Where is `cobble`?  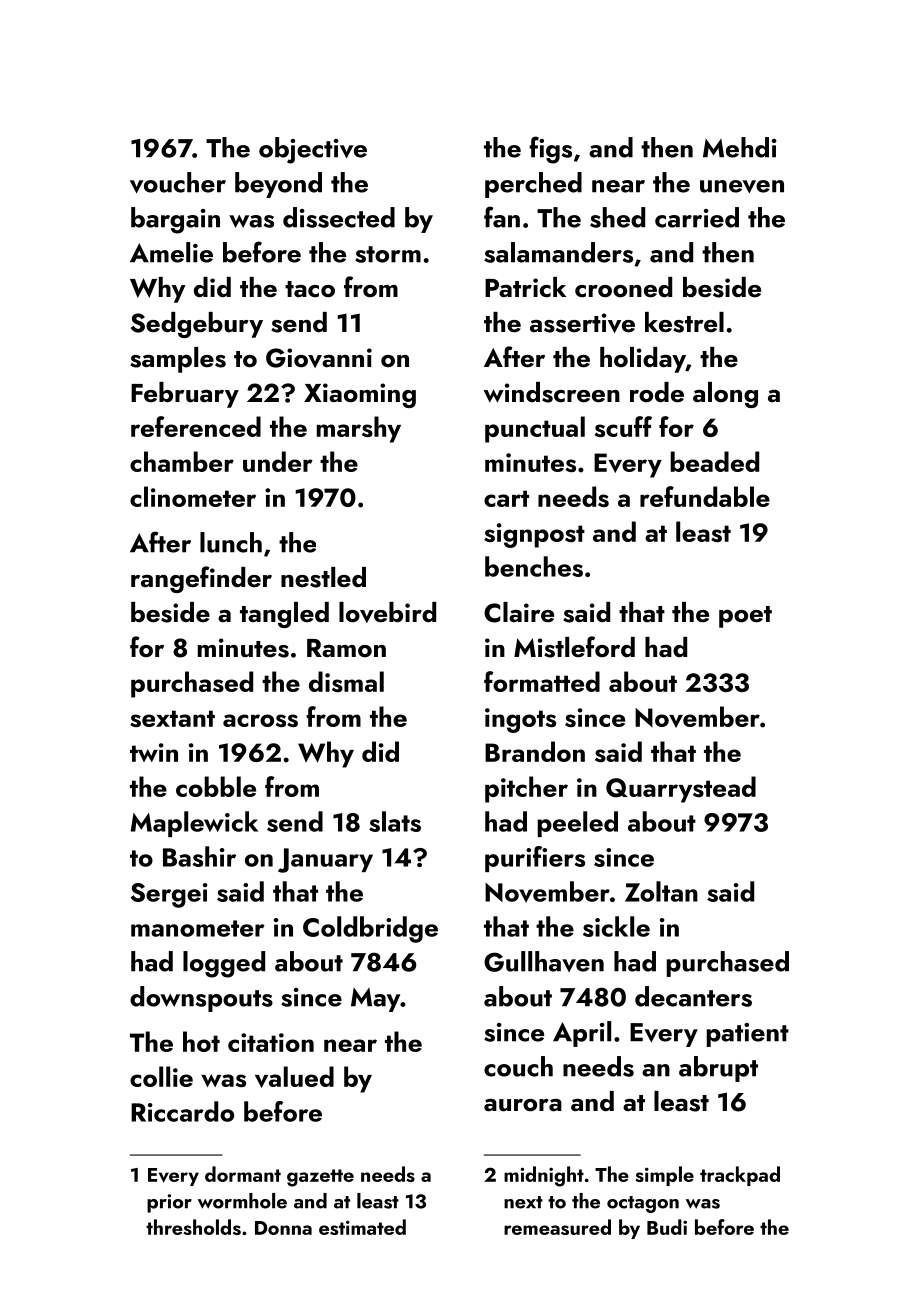 cobble is located at coordinates (216, 786).
